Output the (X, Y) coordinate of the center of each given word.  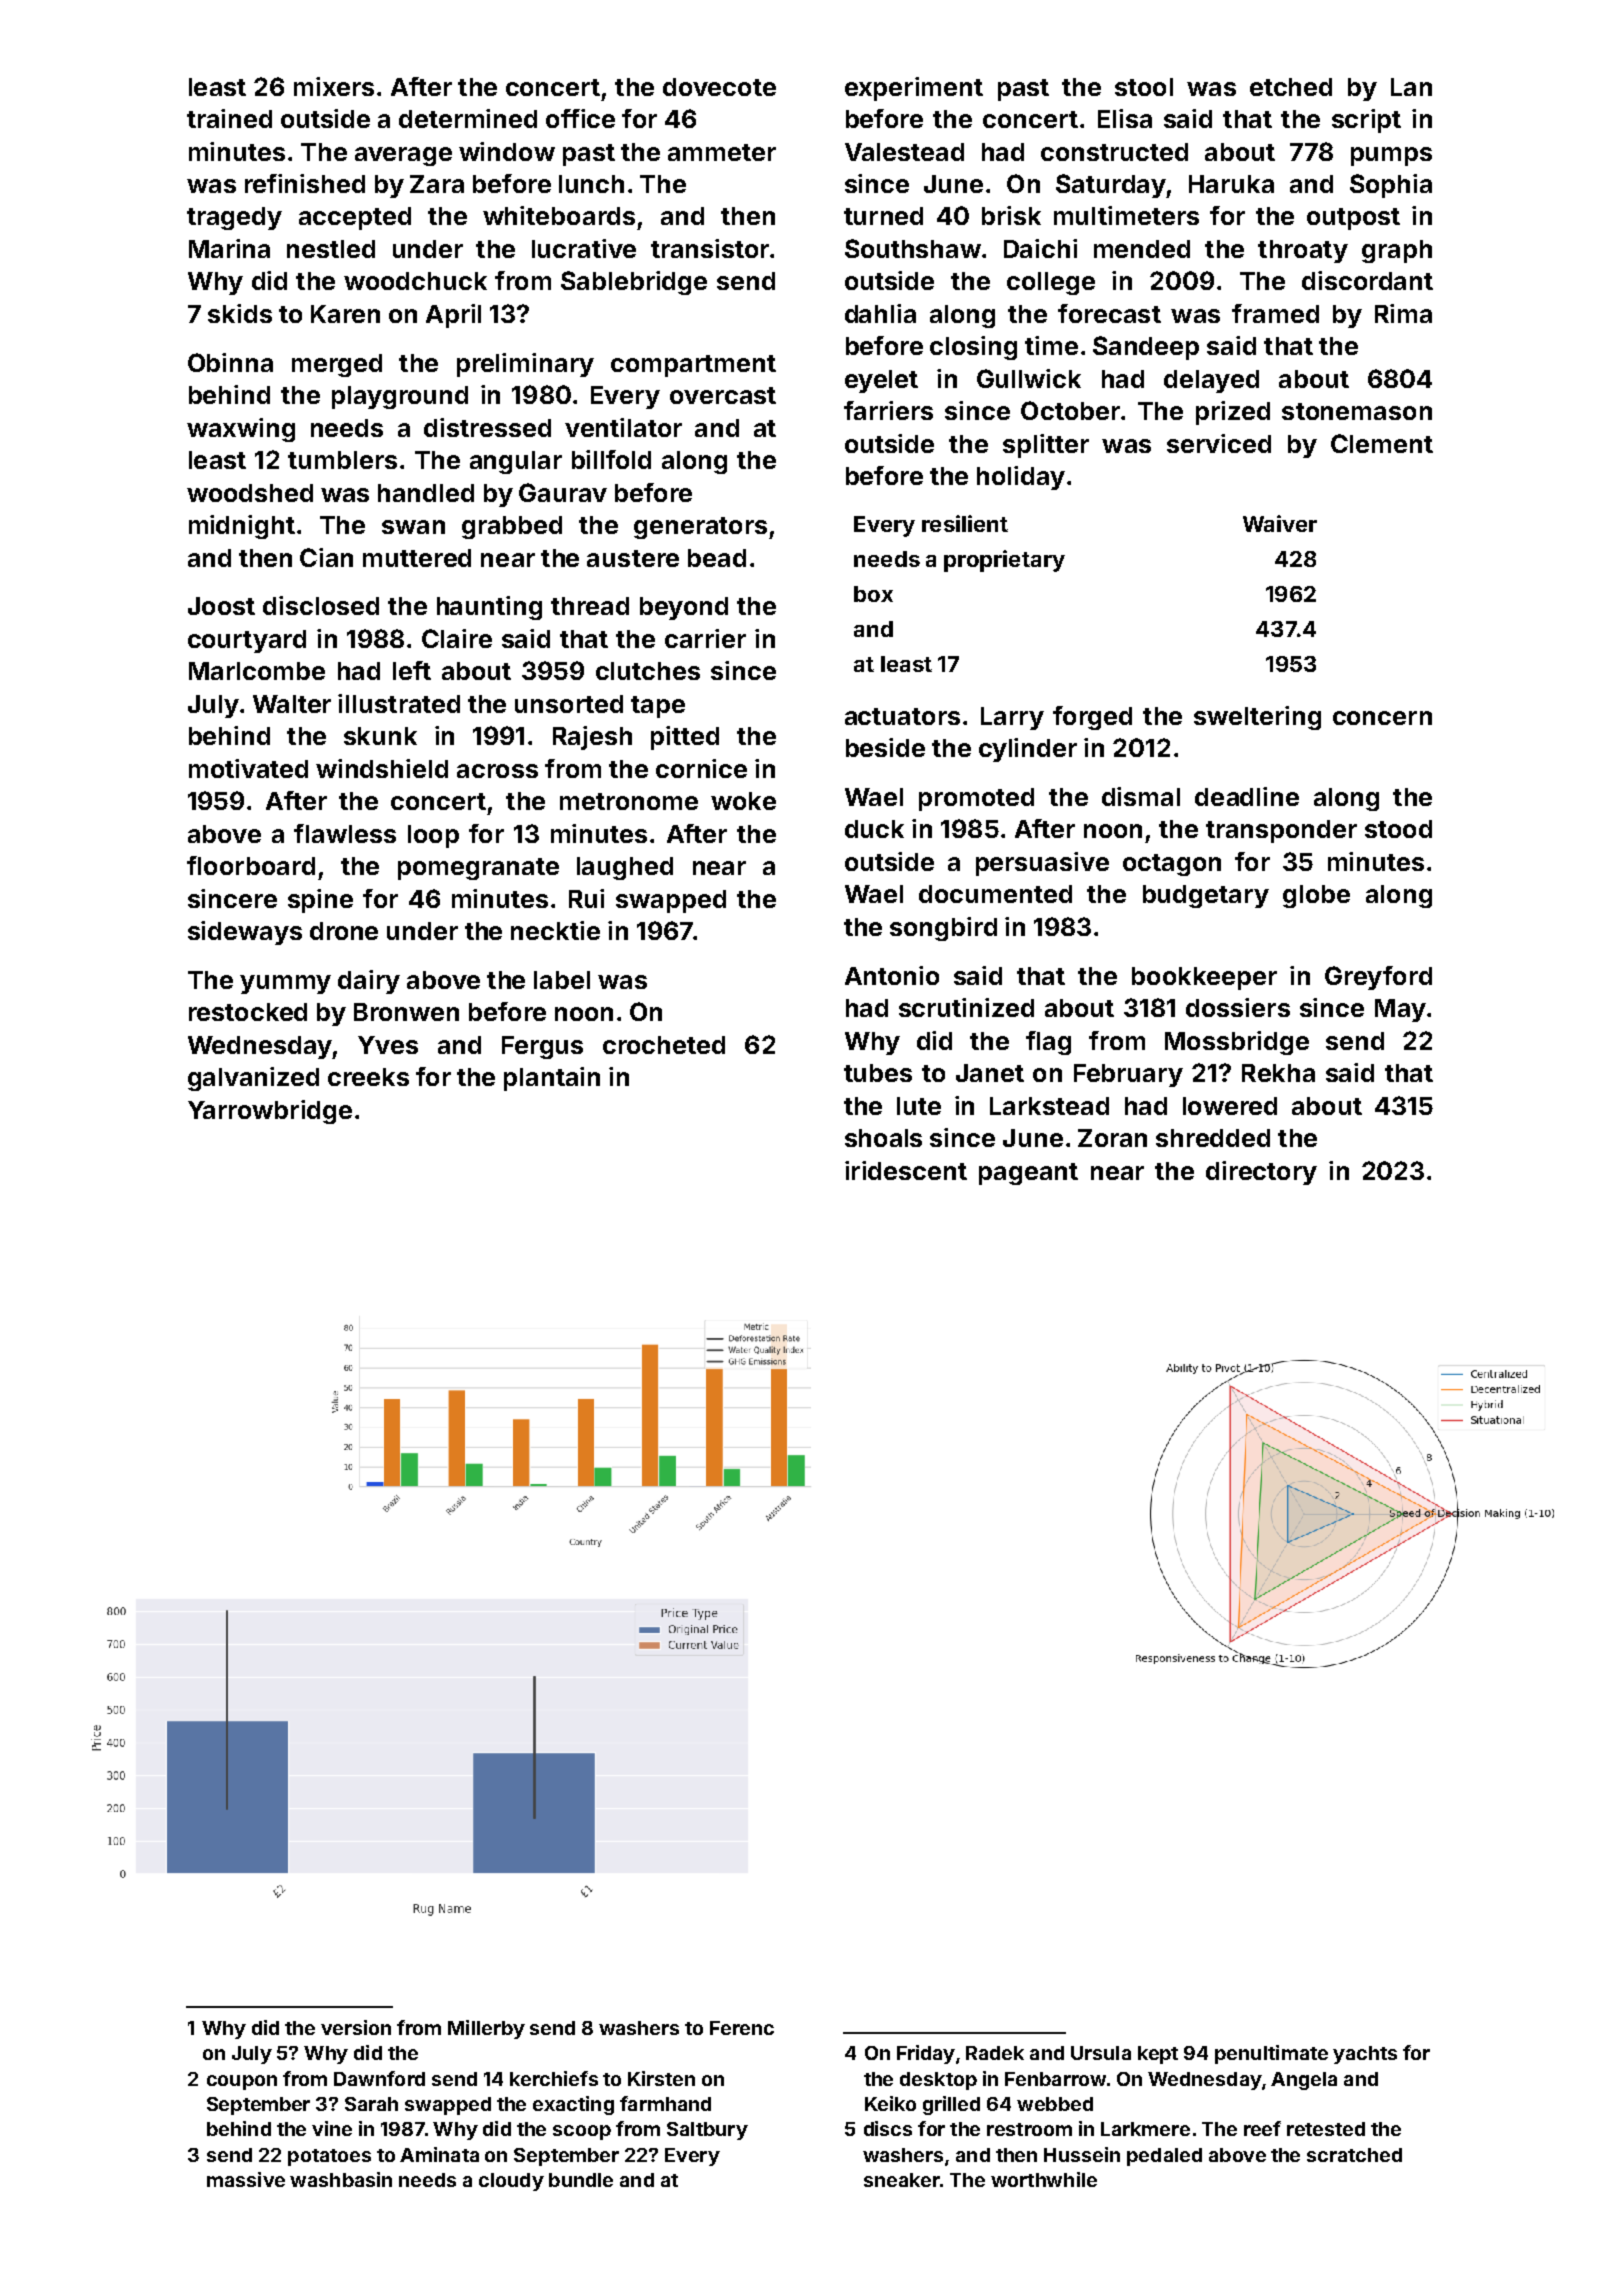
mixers (334, 86)
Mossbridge (1237, 1043)
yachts (1365, 2055)
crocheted (664, 1045)
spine (320, 901)
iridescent (906, 1170)
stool (1144, 87)
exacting (573, 2105)
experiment (914, 89)
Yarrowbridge (270, 1112)
